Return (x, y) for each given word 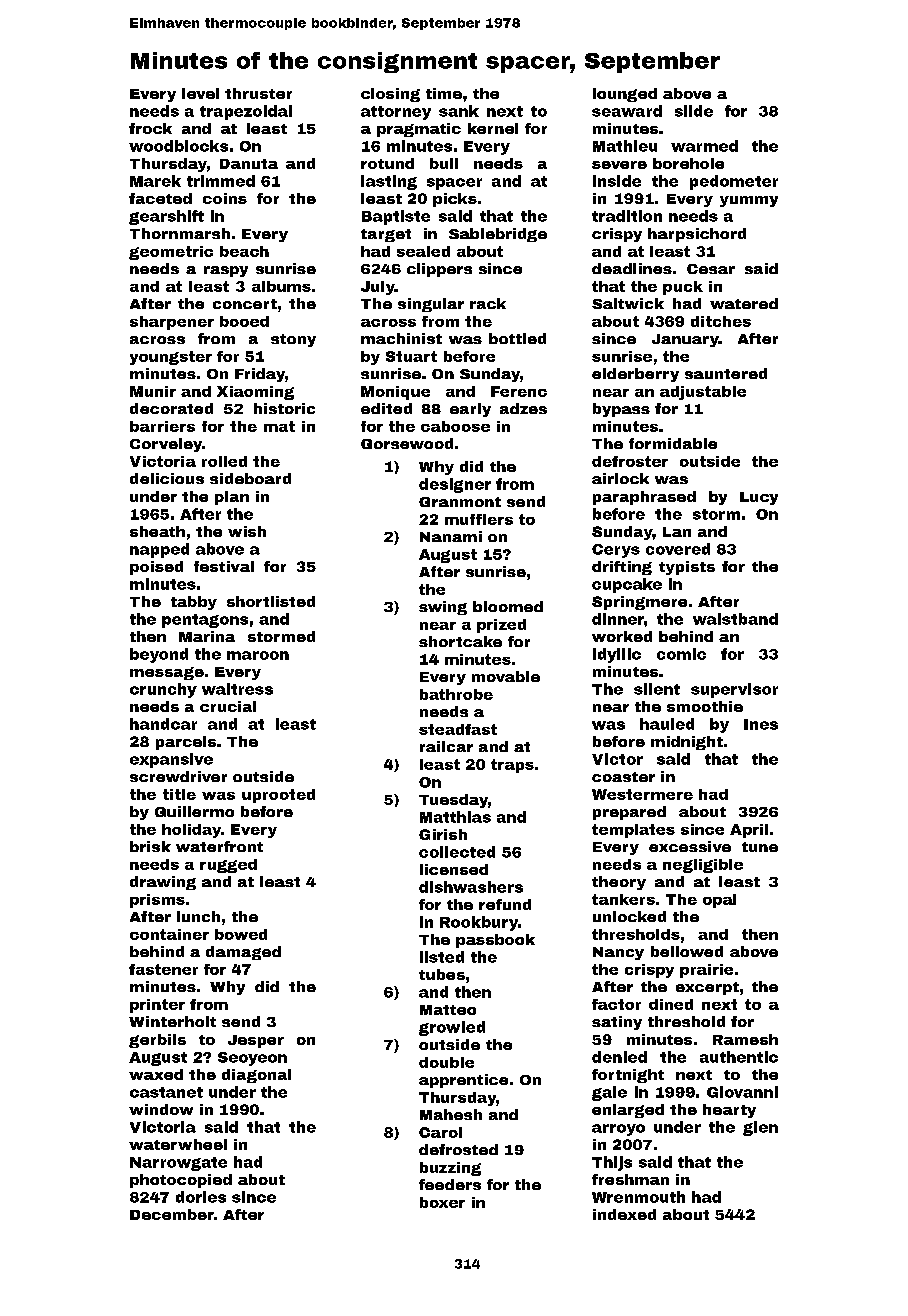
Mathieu (625, 146)
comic (681, 654)
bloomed (508, 606)
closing (390, 95)
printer (157, 1006)
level (200, 93)
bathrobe (456, 694)
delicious (167, 478)
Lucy (759, 498)
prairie (706, 971)
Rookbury (479, 923)
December (172, 1214)
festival (224, 566)
